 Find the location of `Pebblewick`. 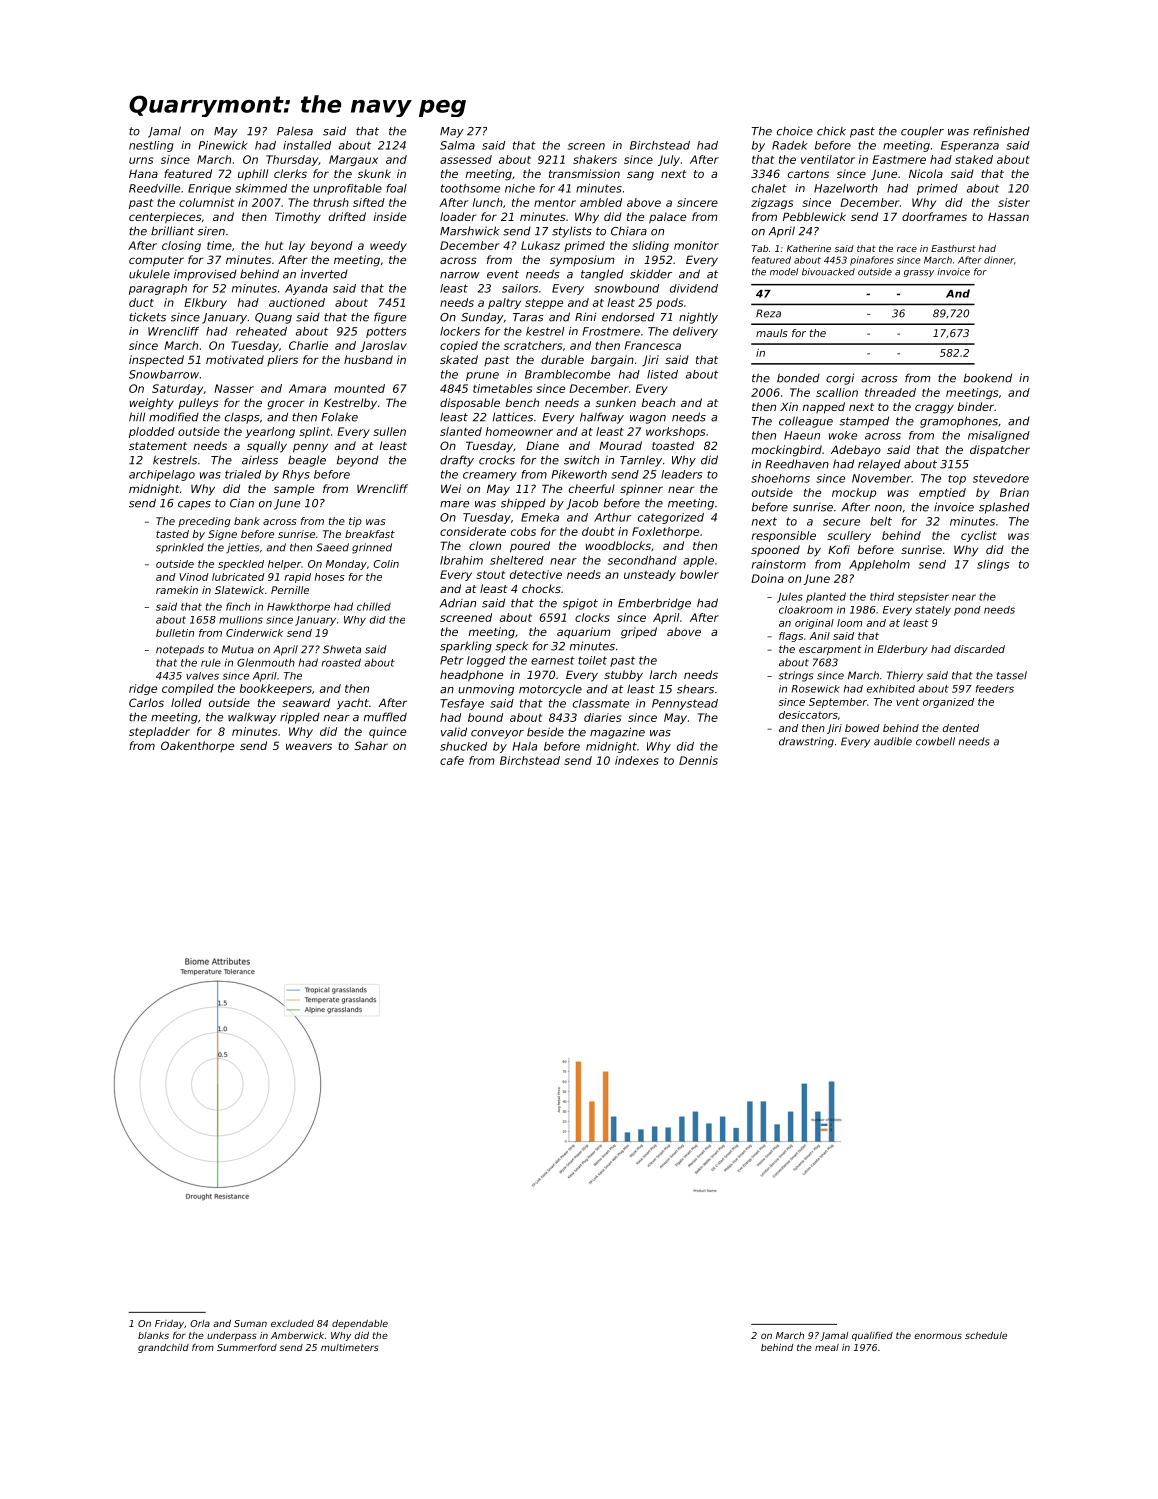

Pebblewick is located at coordinates (814, 216).
